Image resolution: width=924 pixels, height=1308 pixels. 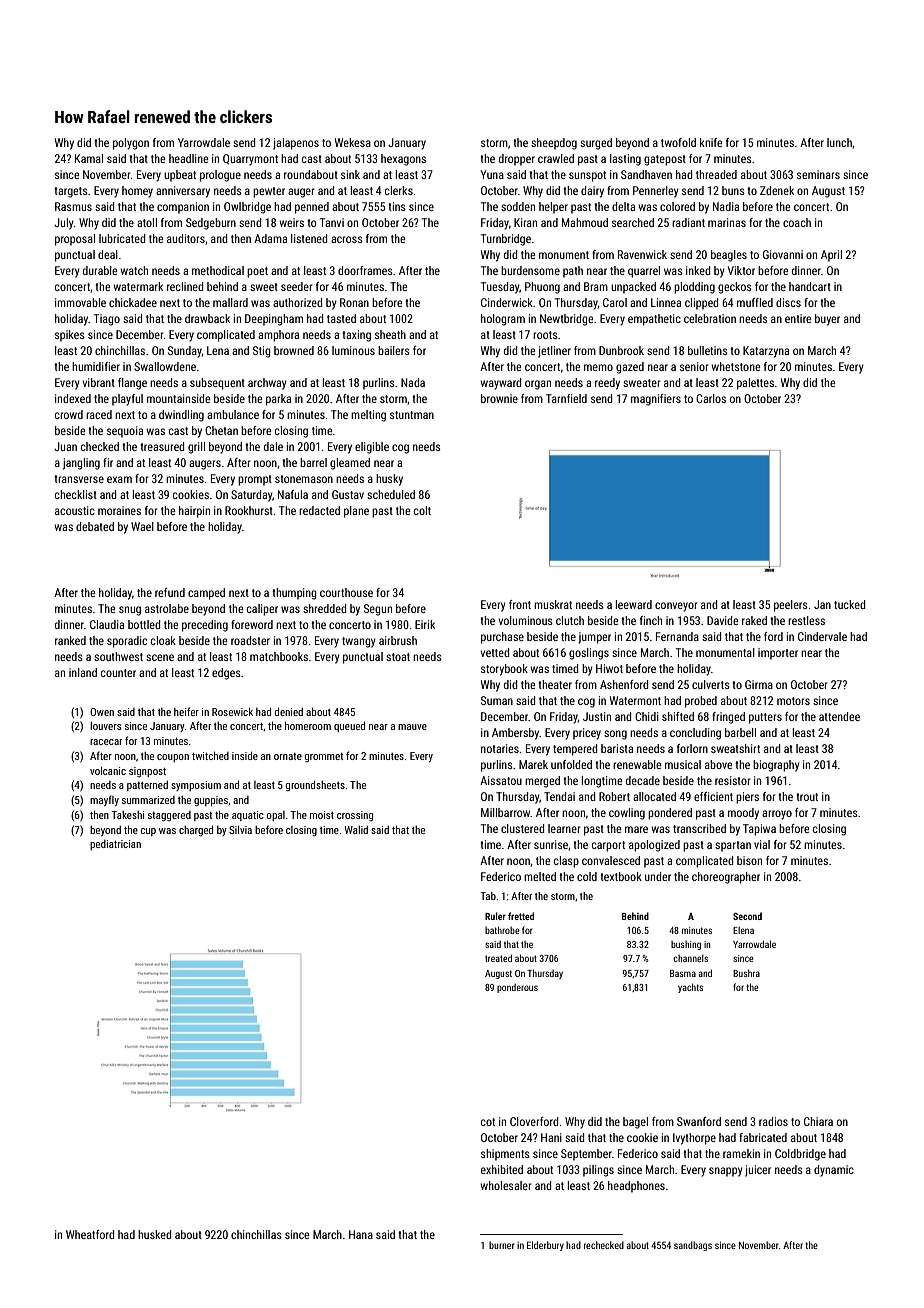 What do you see at coordinates (350, 464) in the document?
I see `gleamed` at bounding box center [350, 464].
